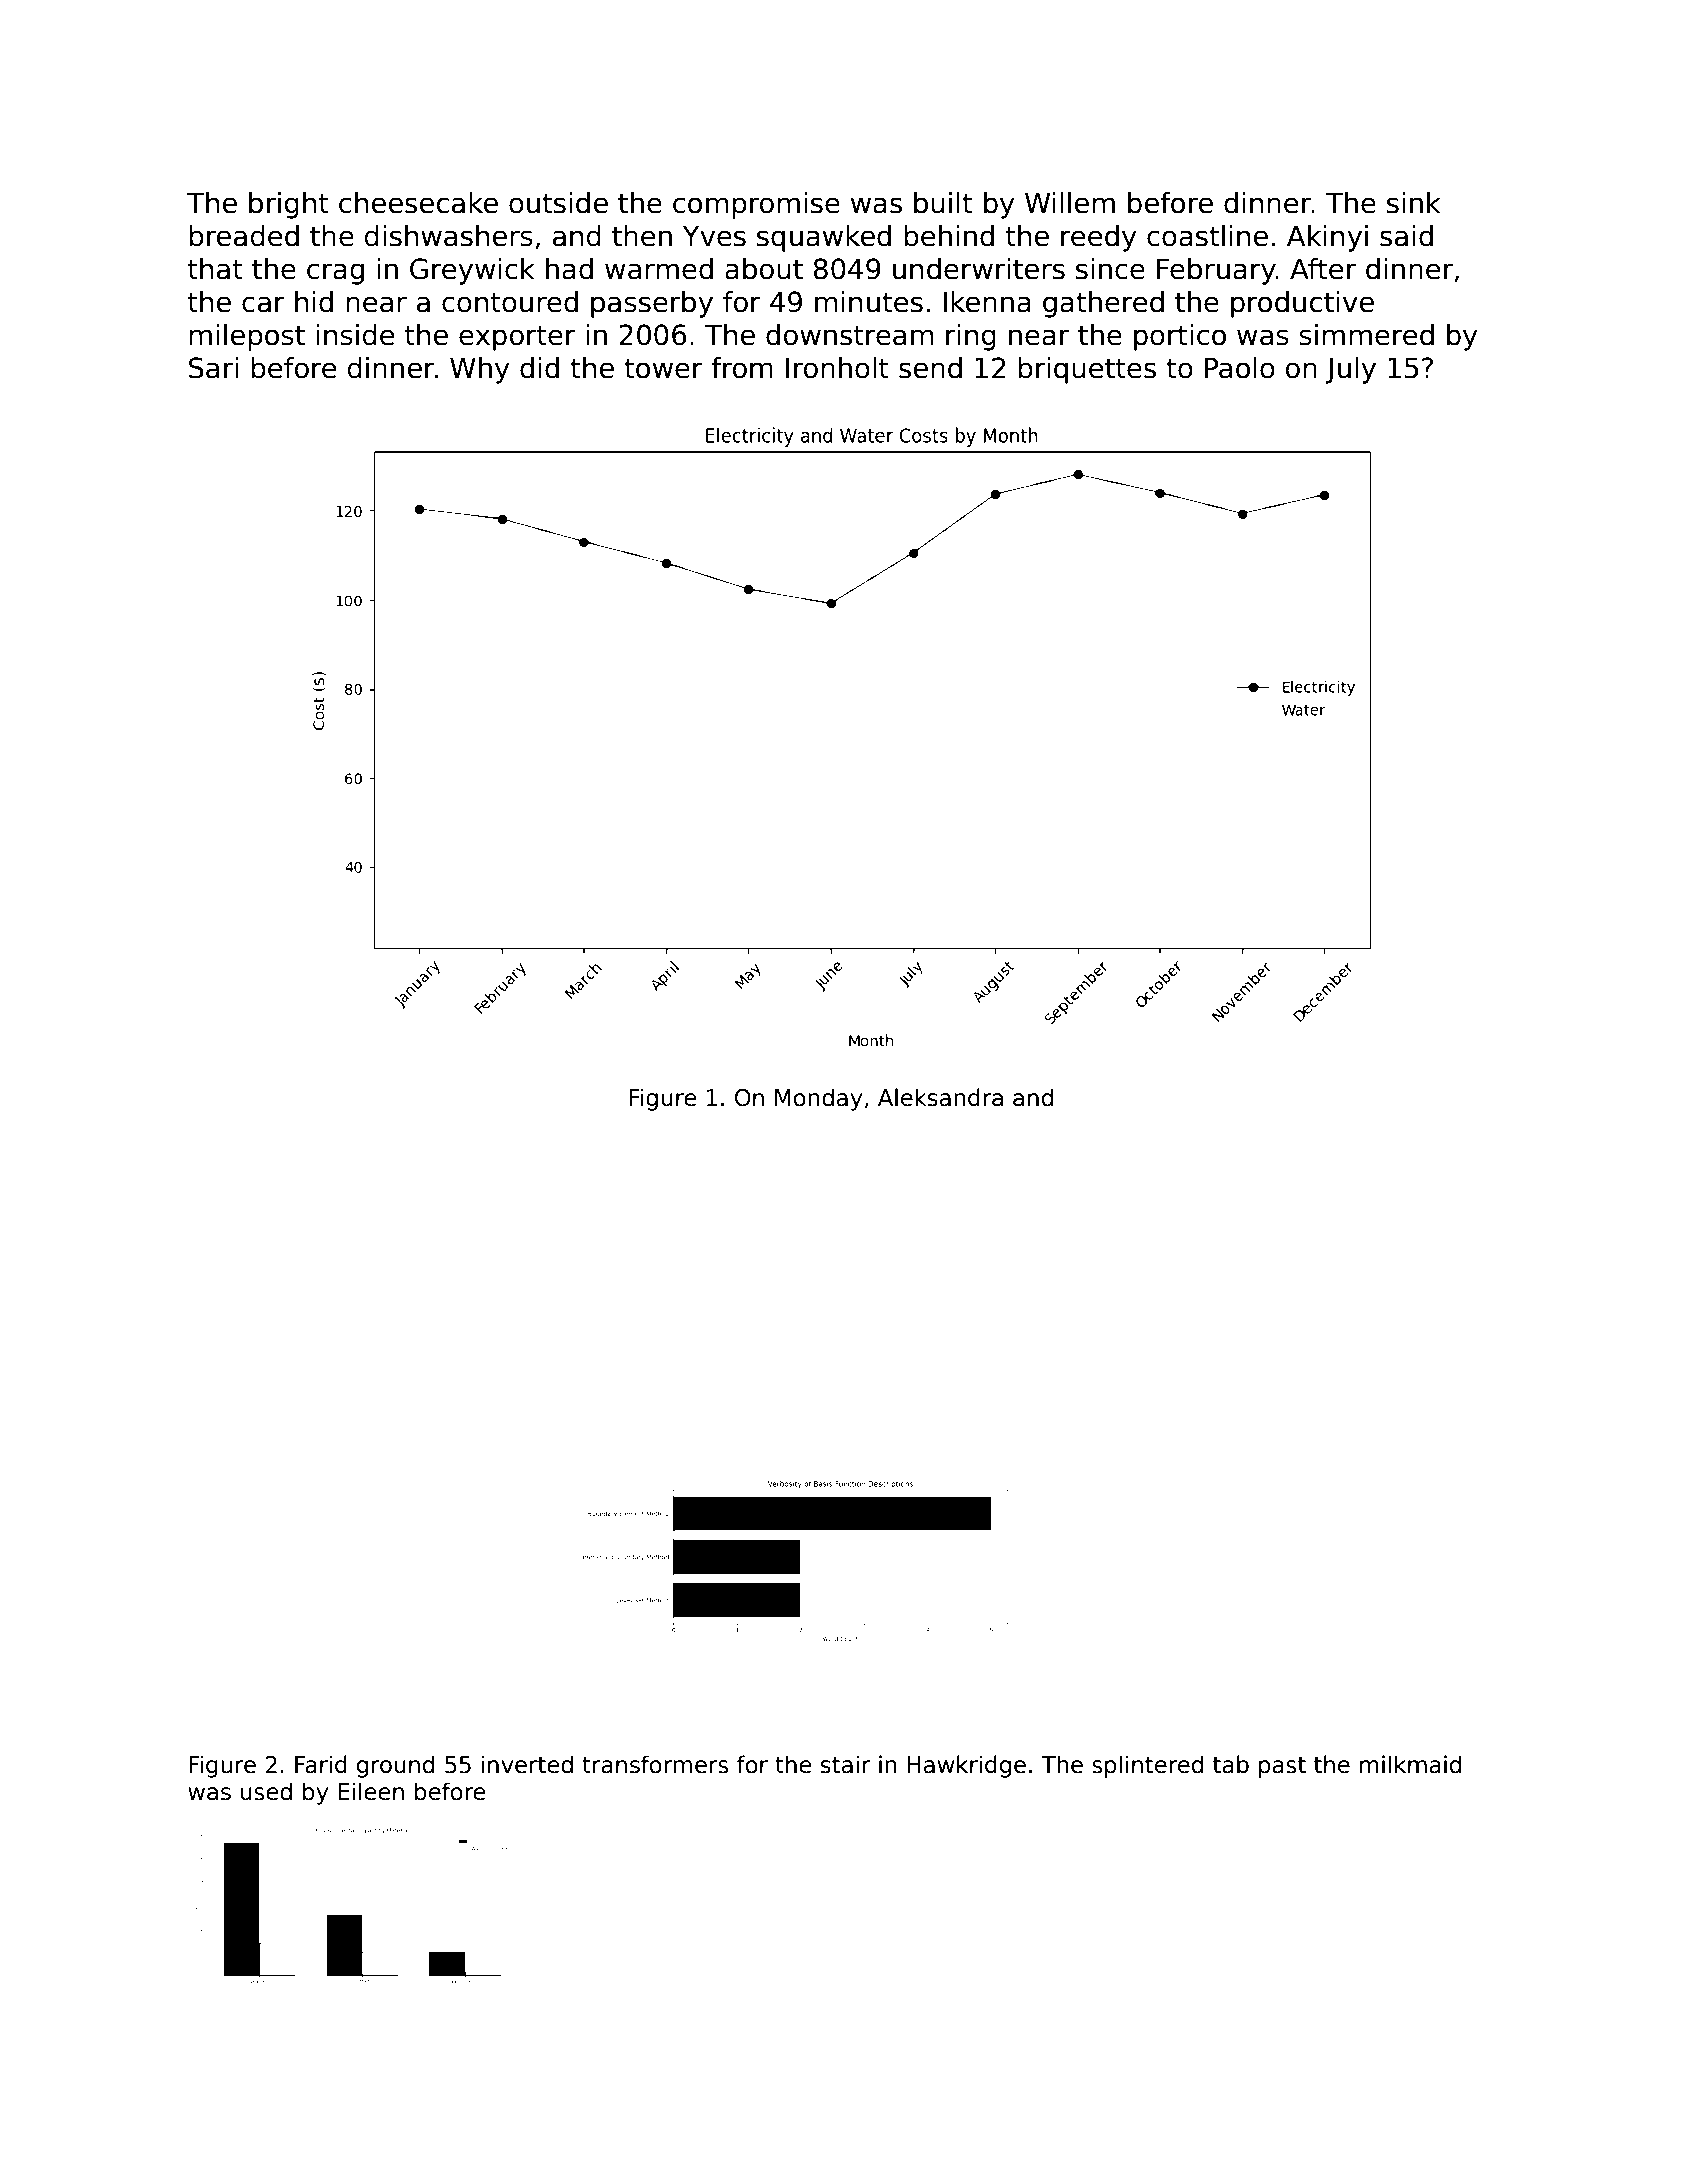 The image size is (1683, 2178). Describe the element at coordinates (1240, 368) in the screenshot. I see `Paolo` at that location.
